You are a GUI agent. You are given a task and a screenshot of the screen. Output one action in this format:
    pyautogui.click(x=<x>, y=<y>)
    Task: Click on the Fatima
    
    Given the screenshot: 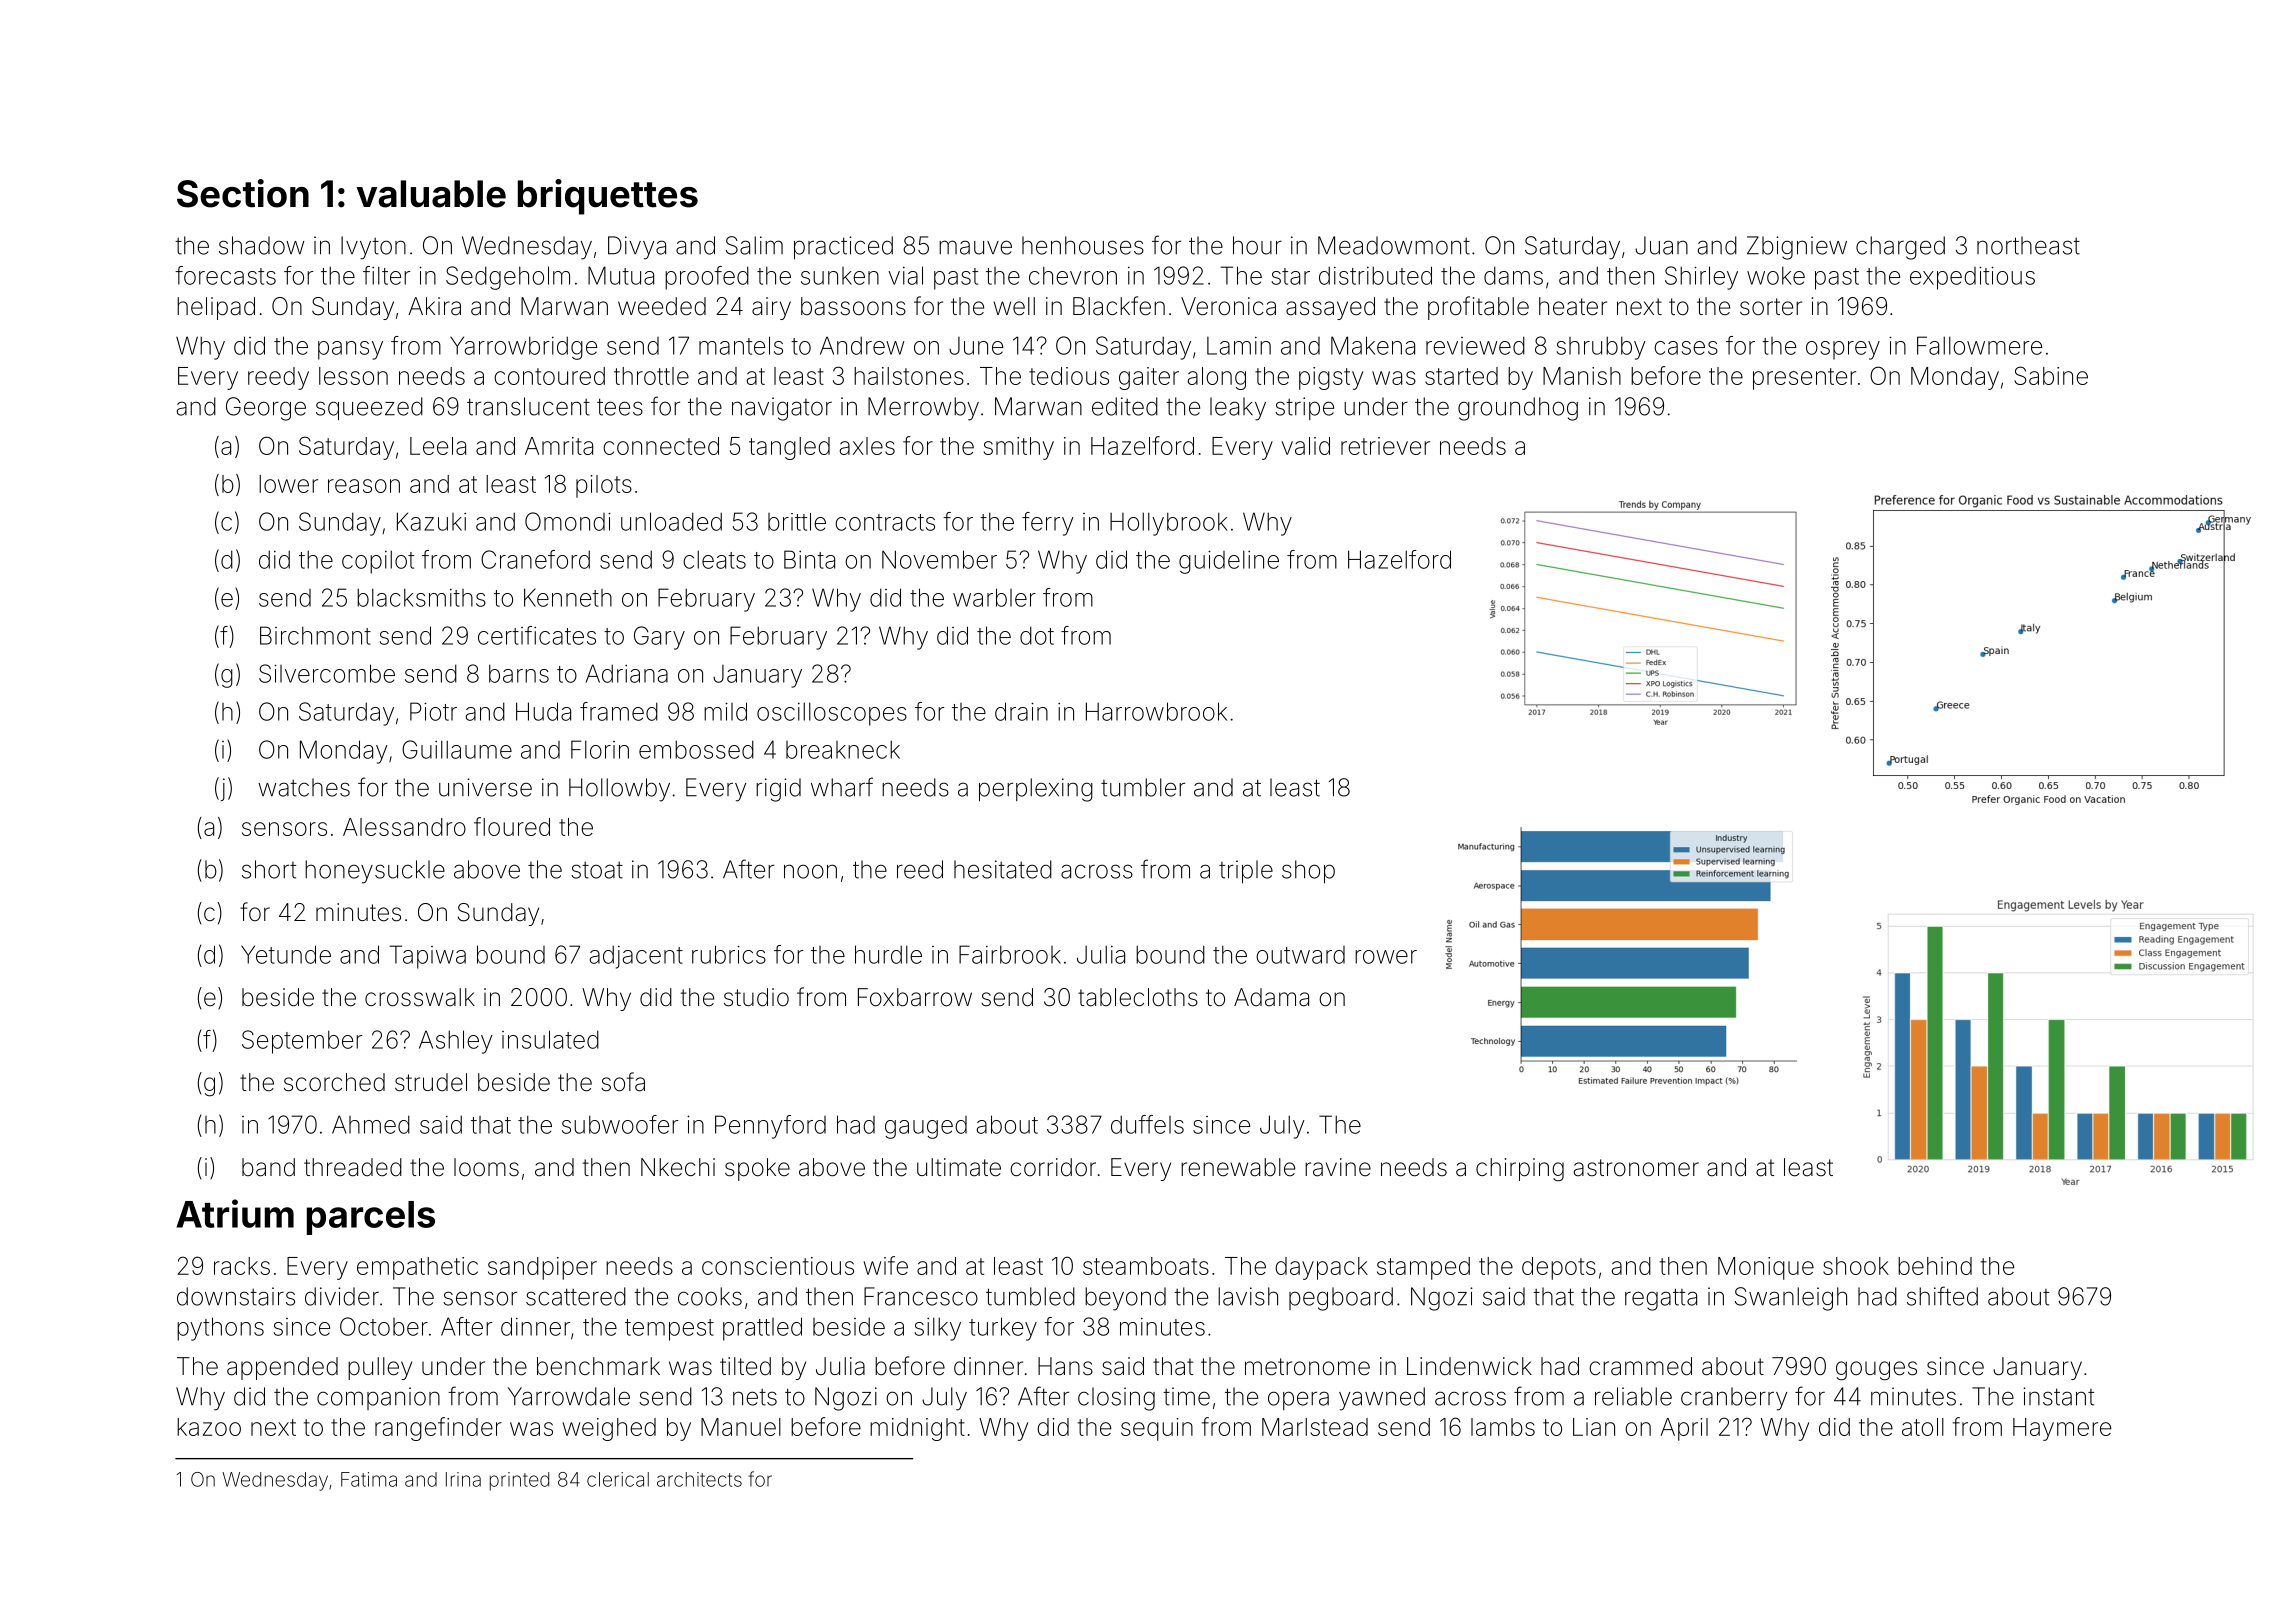 What is the action you would take?
    pyautogui.click(x=369, y=1479)
